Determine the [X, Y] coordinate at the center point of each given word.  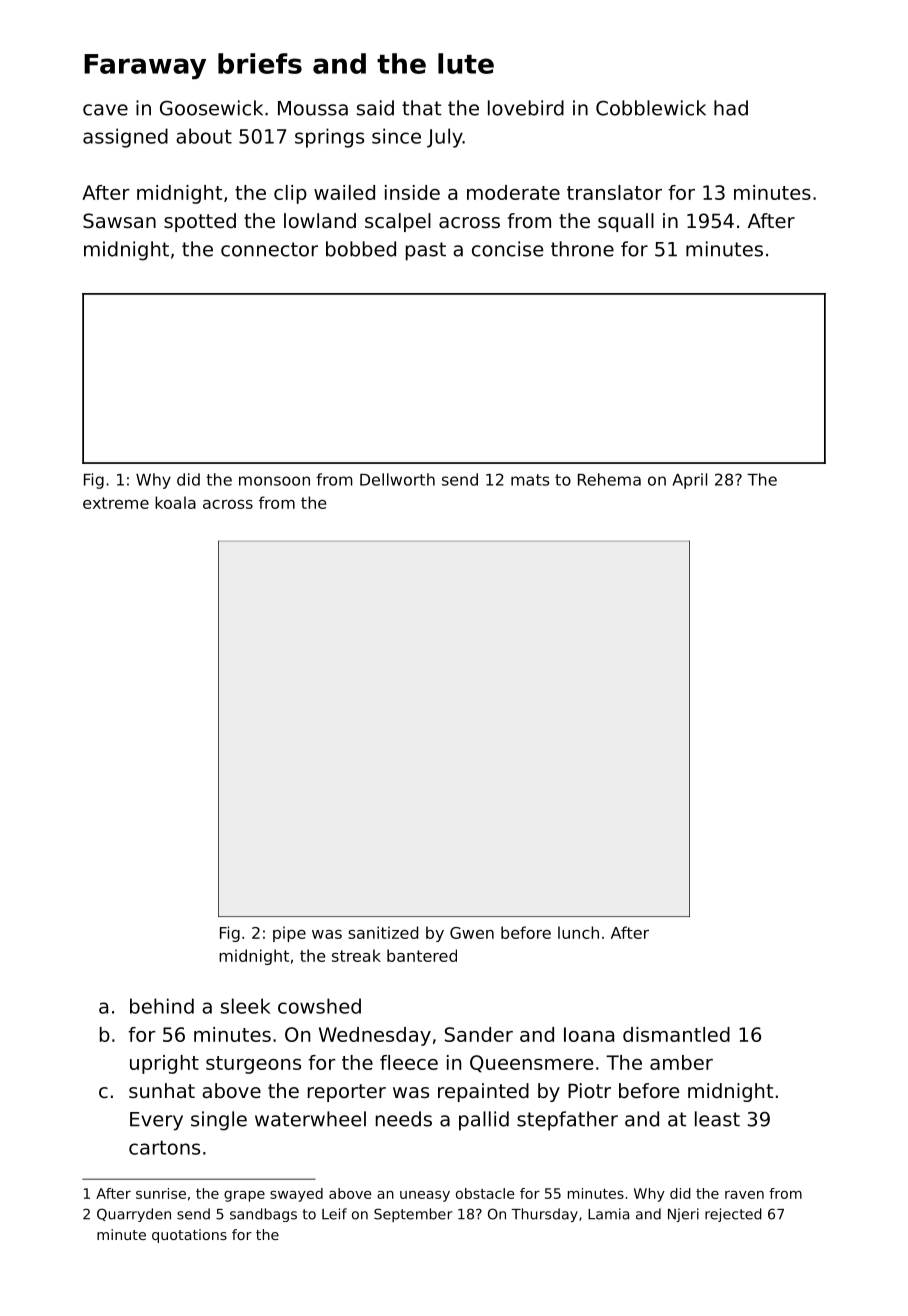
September [413, 1215]
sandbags [263, 1215]
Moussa [313, 108]
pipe [289, 934]
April [689, 481]
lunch [578, 932]
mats [530, 480]
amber [681, 1062]
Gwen [472, 933]
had [731, 108]
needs [404, 1119]
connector [269, 249]
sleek [246, 1006]
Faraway [145, 67]
